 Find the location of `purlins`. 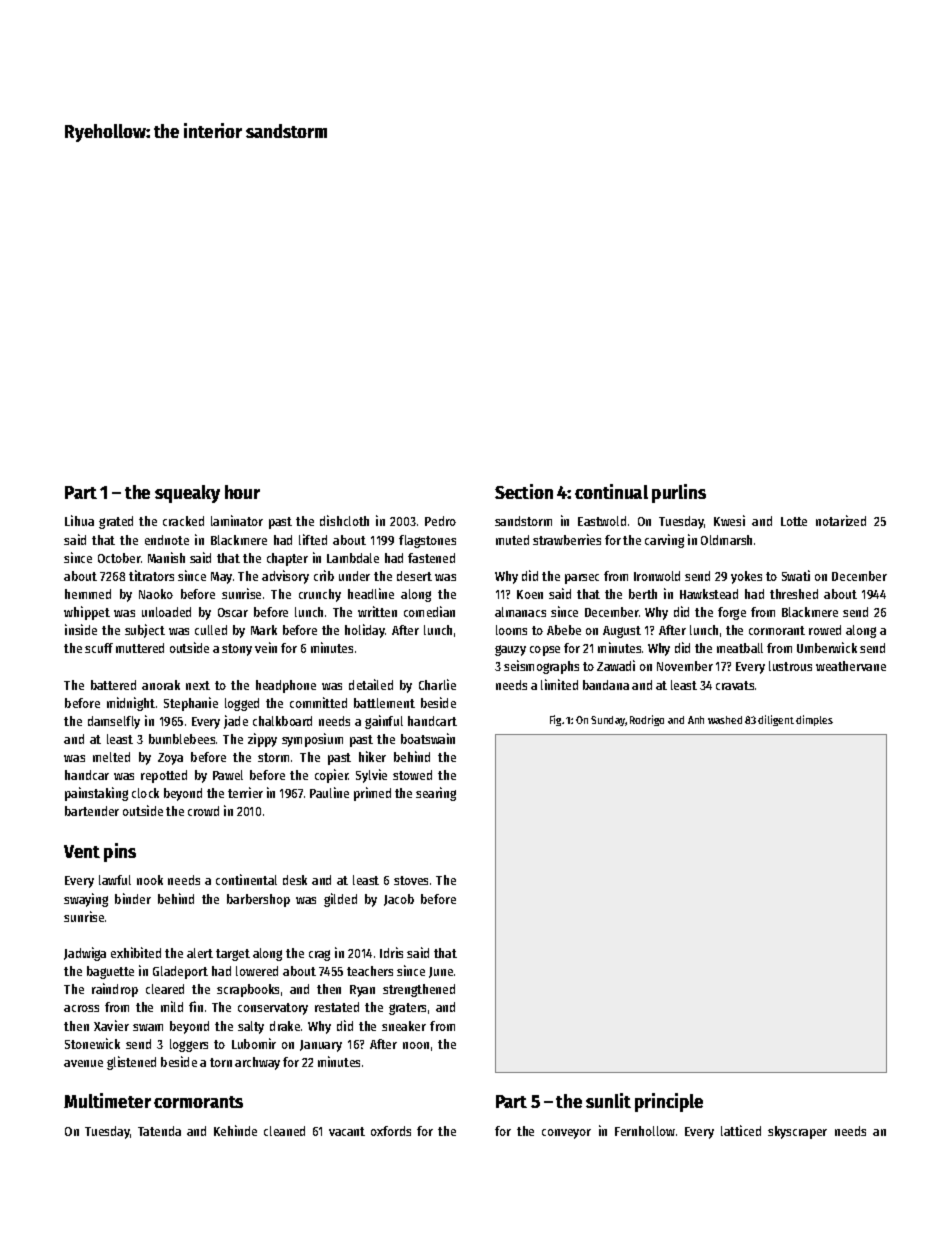

purlins is located at coordinates (679, 493).
